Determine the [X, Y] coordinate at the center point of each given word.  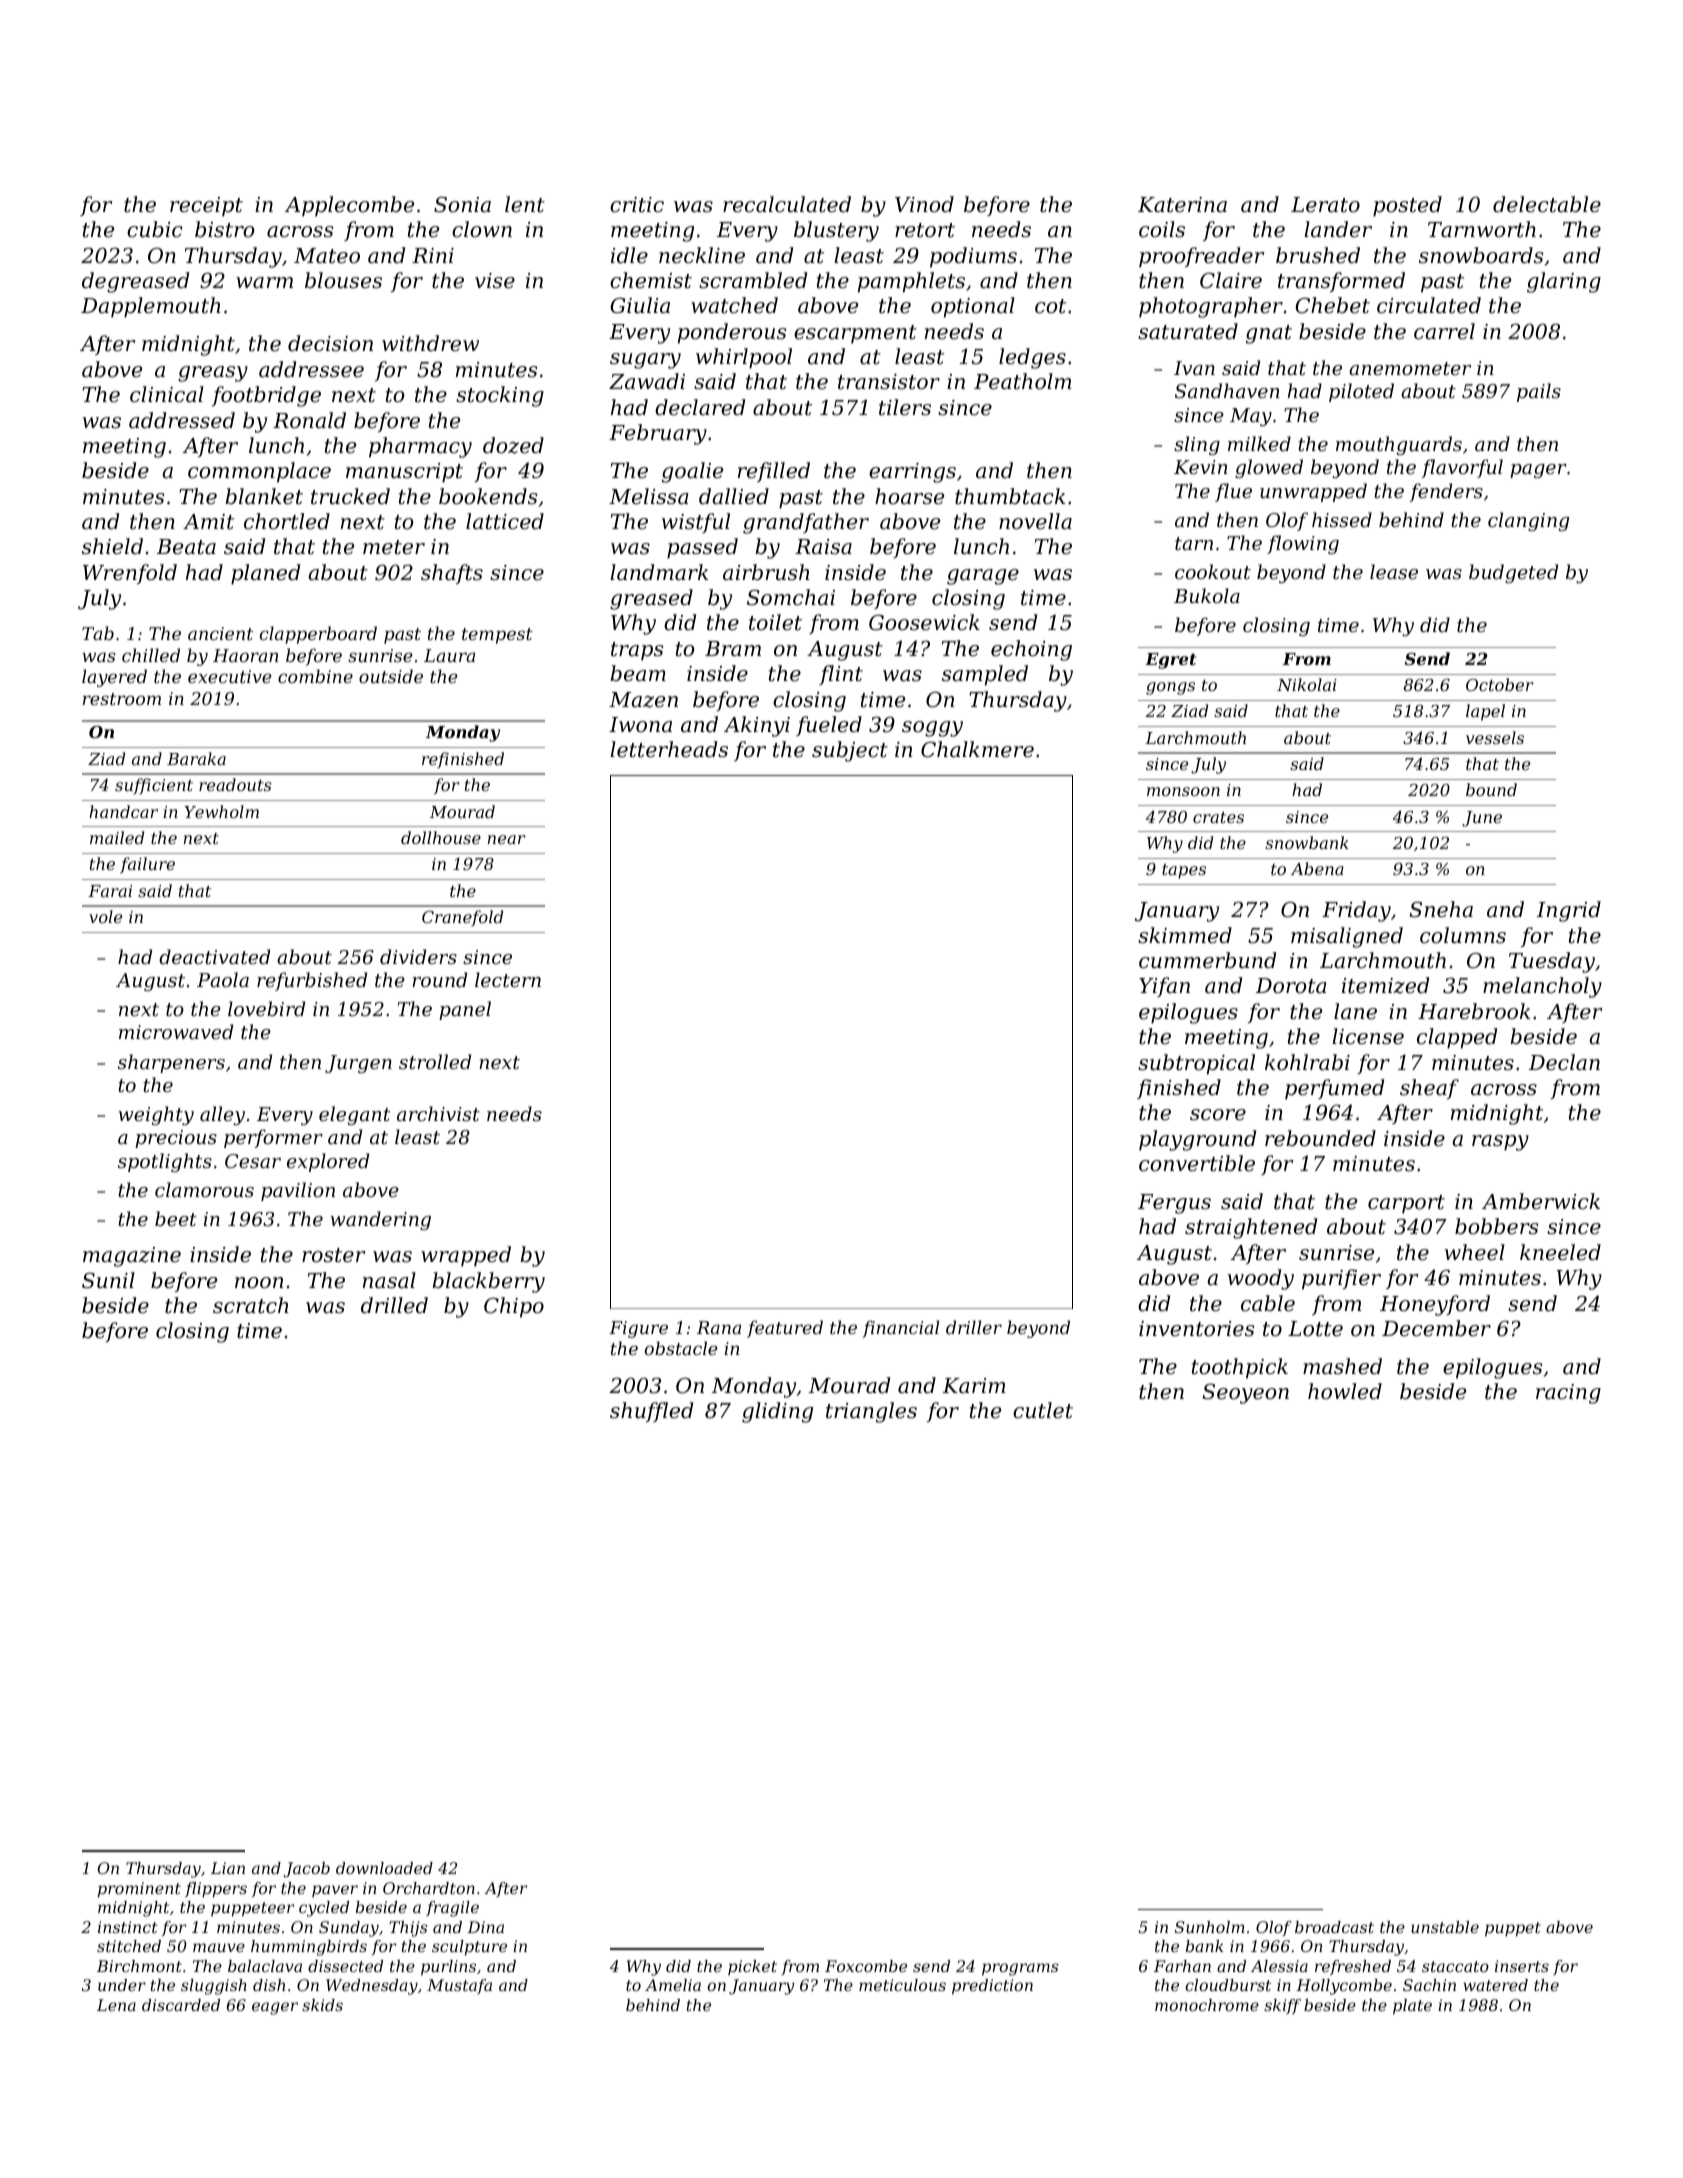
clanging [1528, 521]
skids [322, 2005]
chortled [287, 521]
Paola [223, 979]
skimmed [1185, 935]
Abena [1317, 868]
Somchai [791, 597]
